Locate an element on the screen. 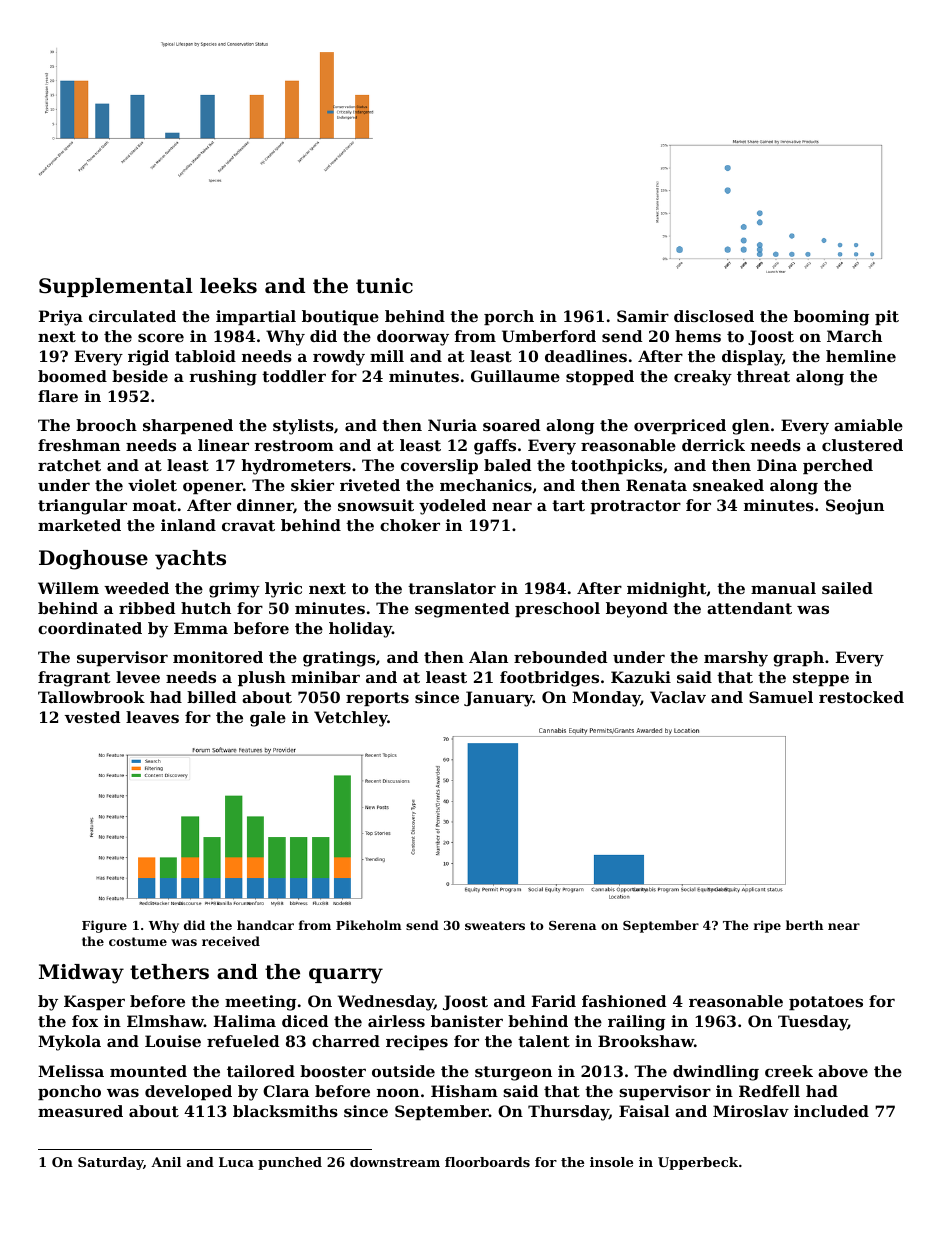 The width and height of the screenshot is (952, 1233). segmented is located at coordinates (462, 610).
